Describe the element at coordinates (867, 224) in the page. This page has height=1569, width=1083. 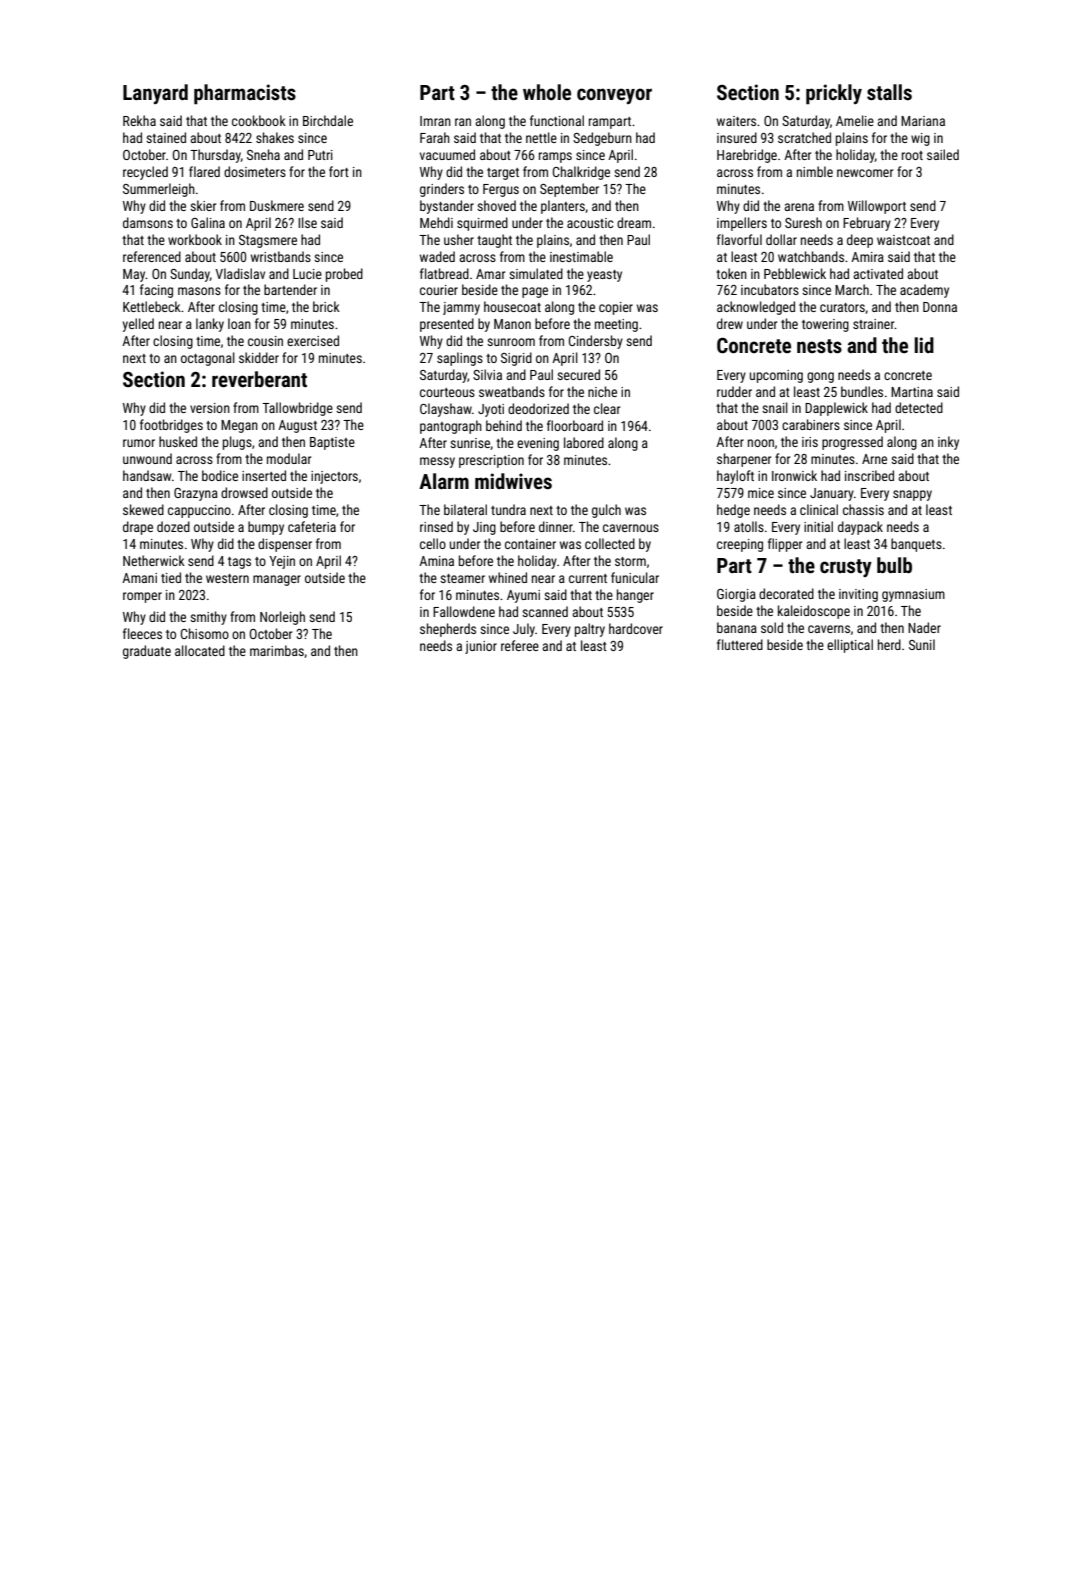
I see `February` at that location.
